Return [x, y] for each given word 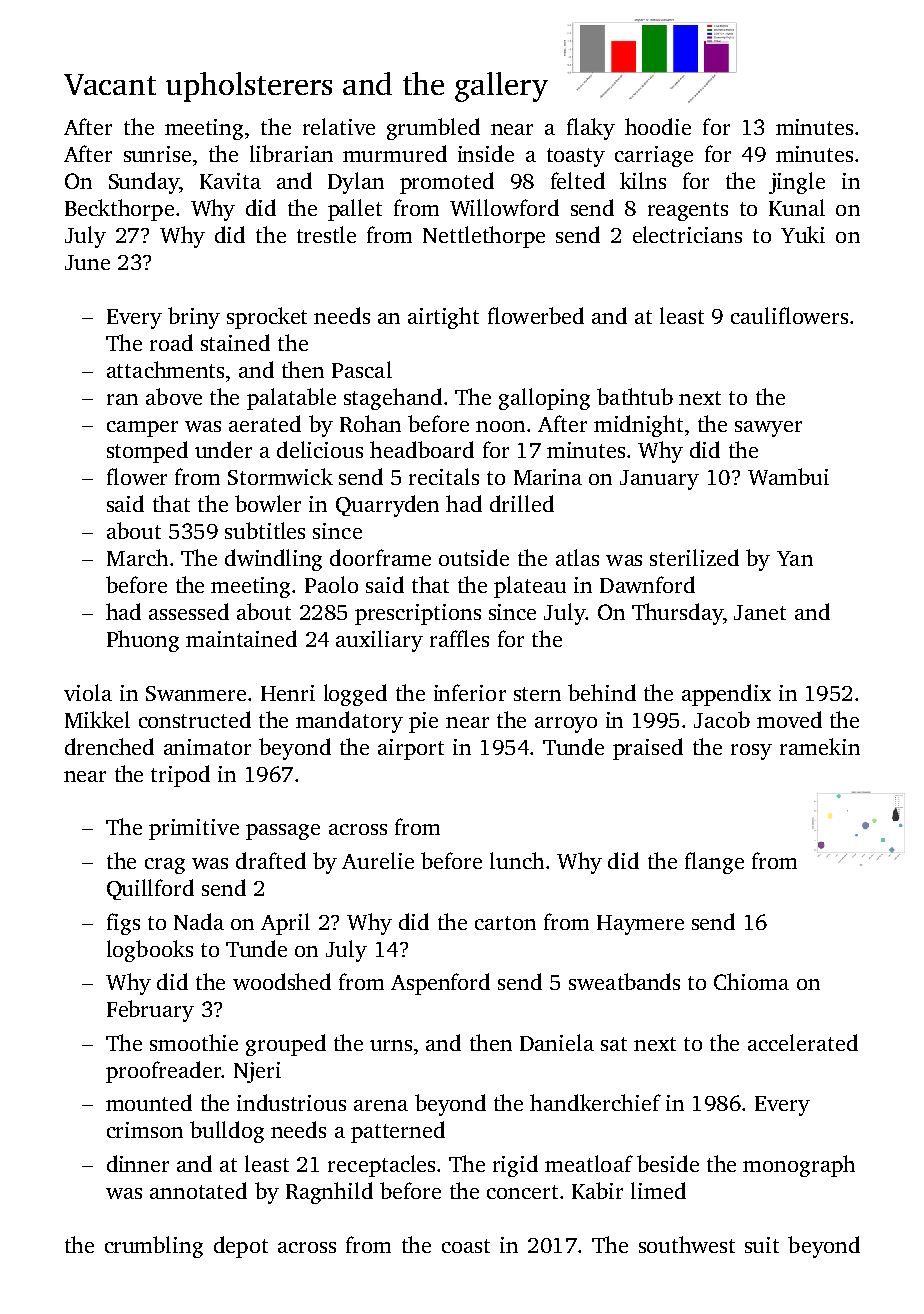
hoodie [658, 126]
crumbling [154, 1247]
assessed [189, 611]
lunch [517, 860]
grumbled [433, 129]
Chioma [751, 981]
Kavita [230, 181]
